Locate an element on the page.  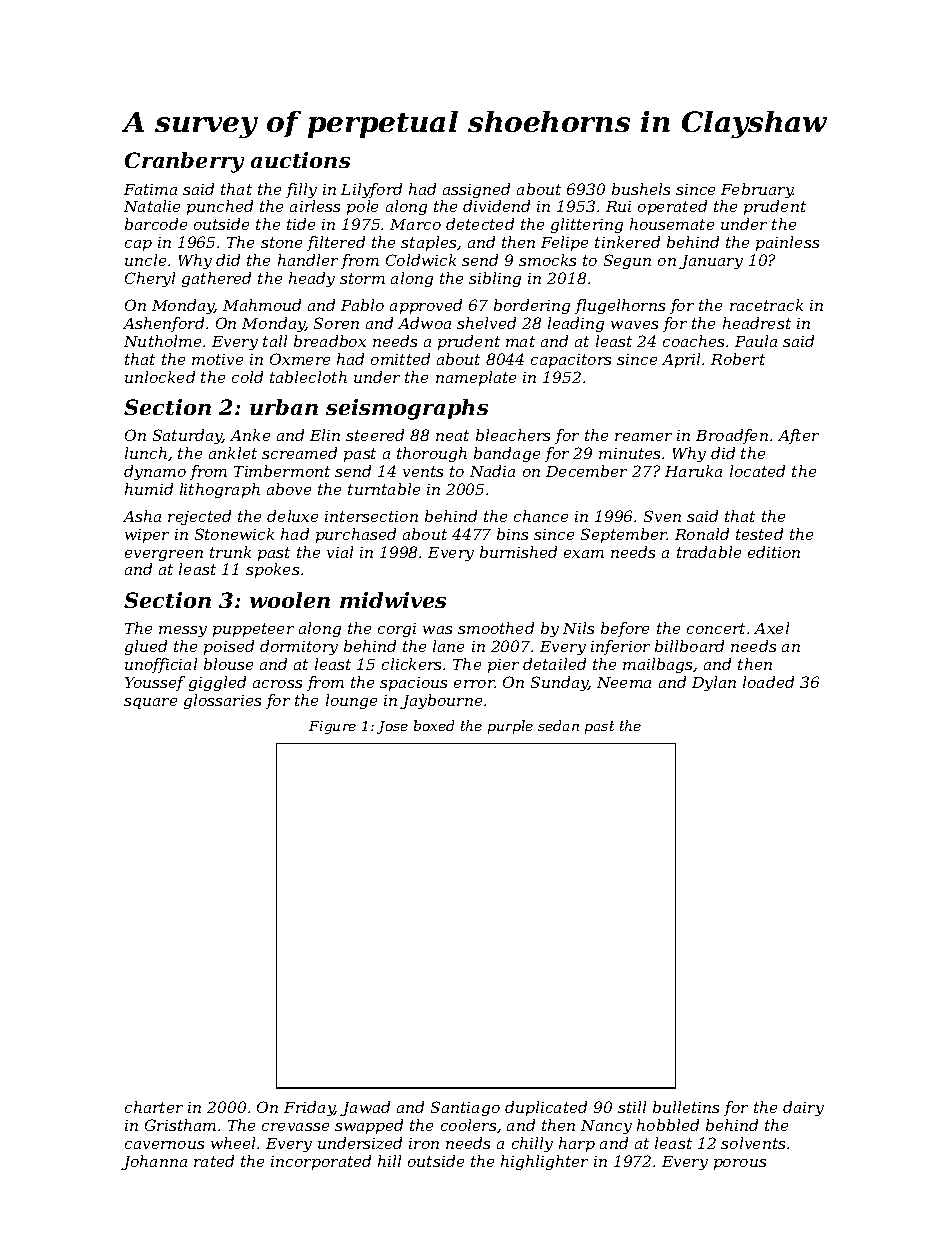
smoothed is located at coordinates (496, 628).
